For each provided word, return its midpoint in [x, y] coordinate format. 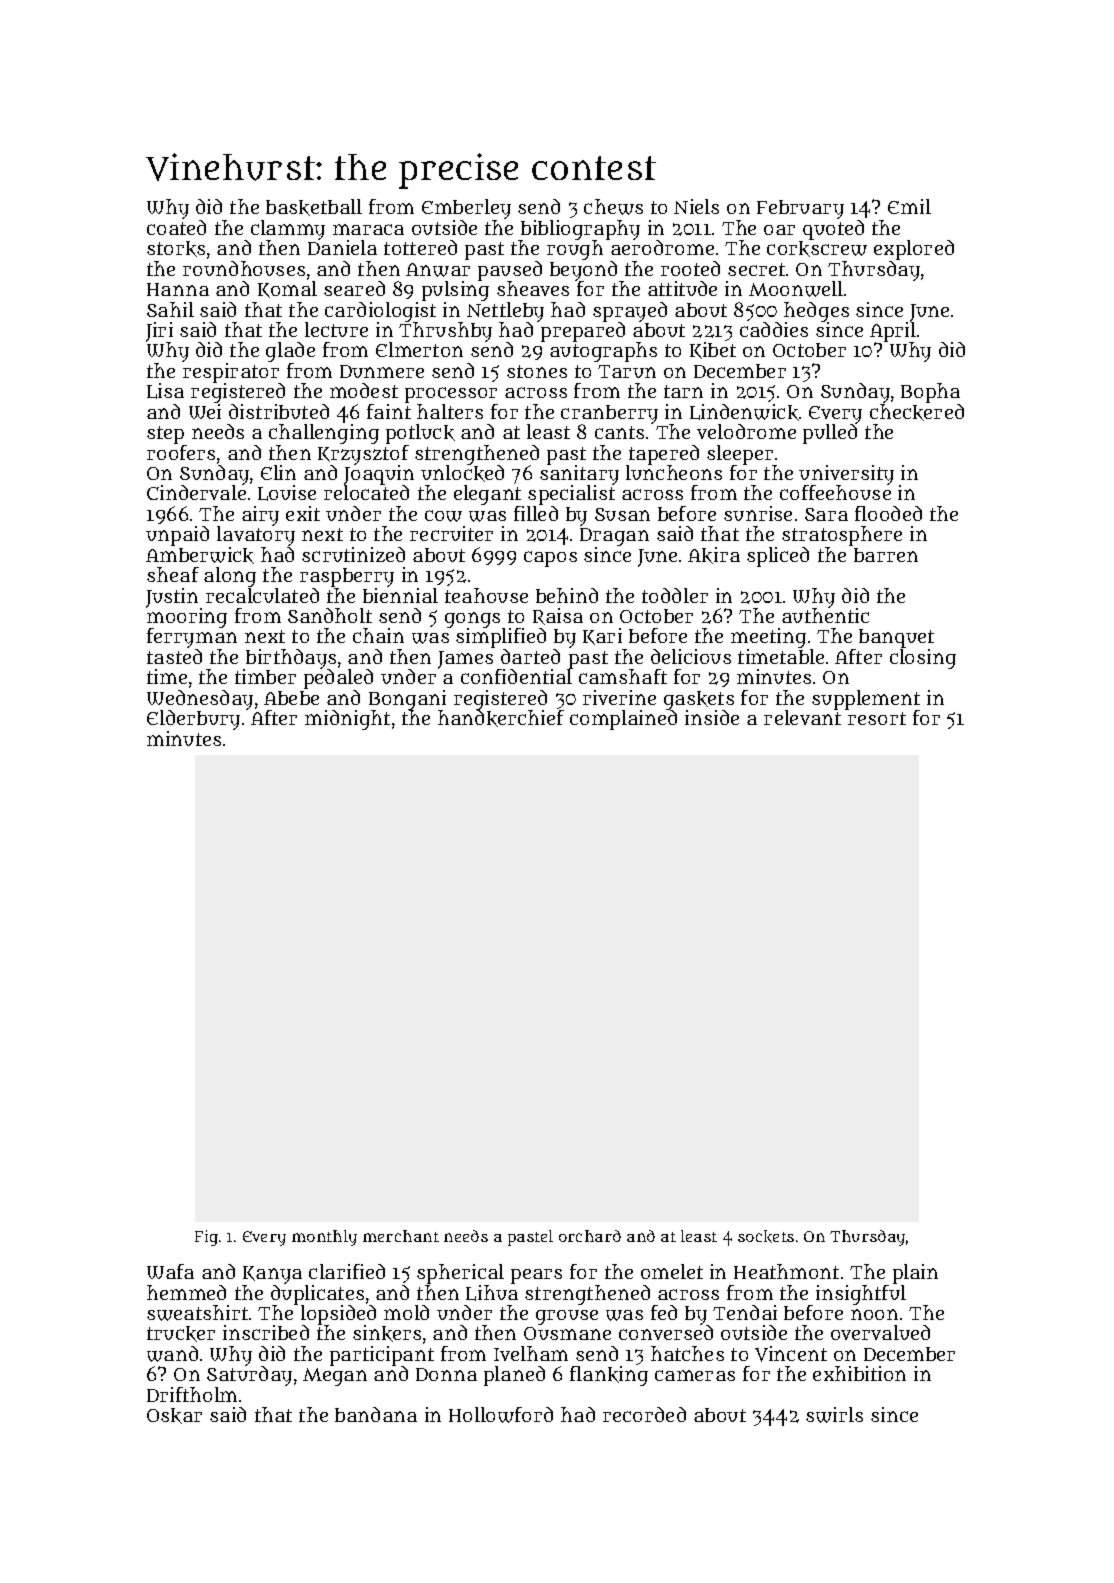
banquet [896, 638]
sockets [766, 1236]
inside [712, 717]
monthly [324, 1238]
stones [537, 371]
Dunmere [382, 371]
